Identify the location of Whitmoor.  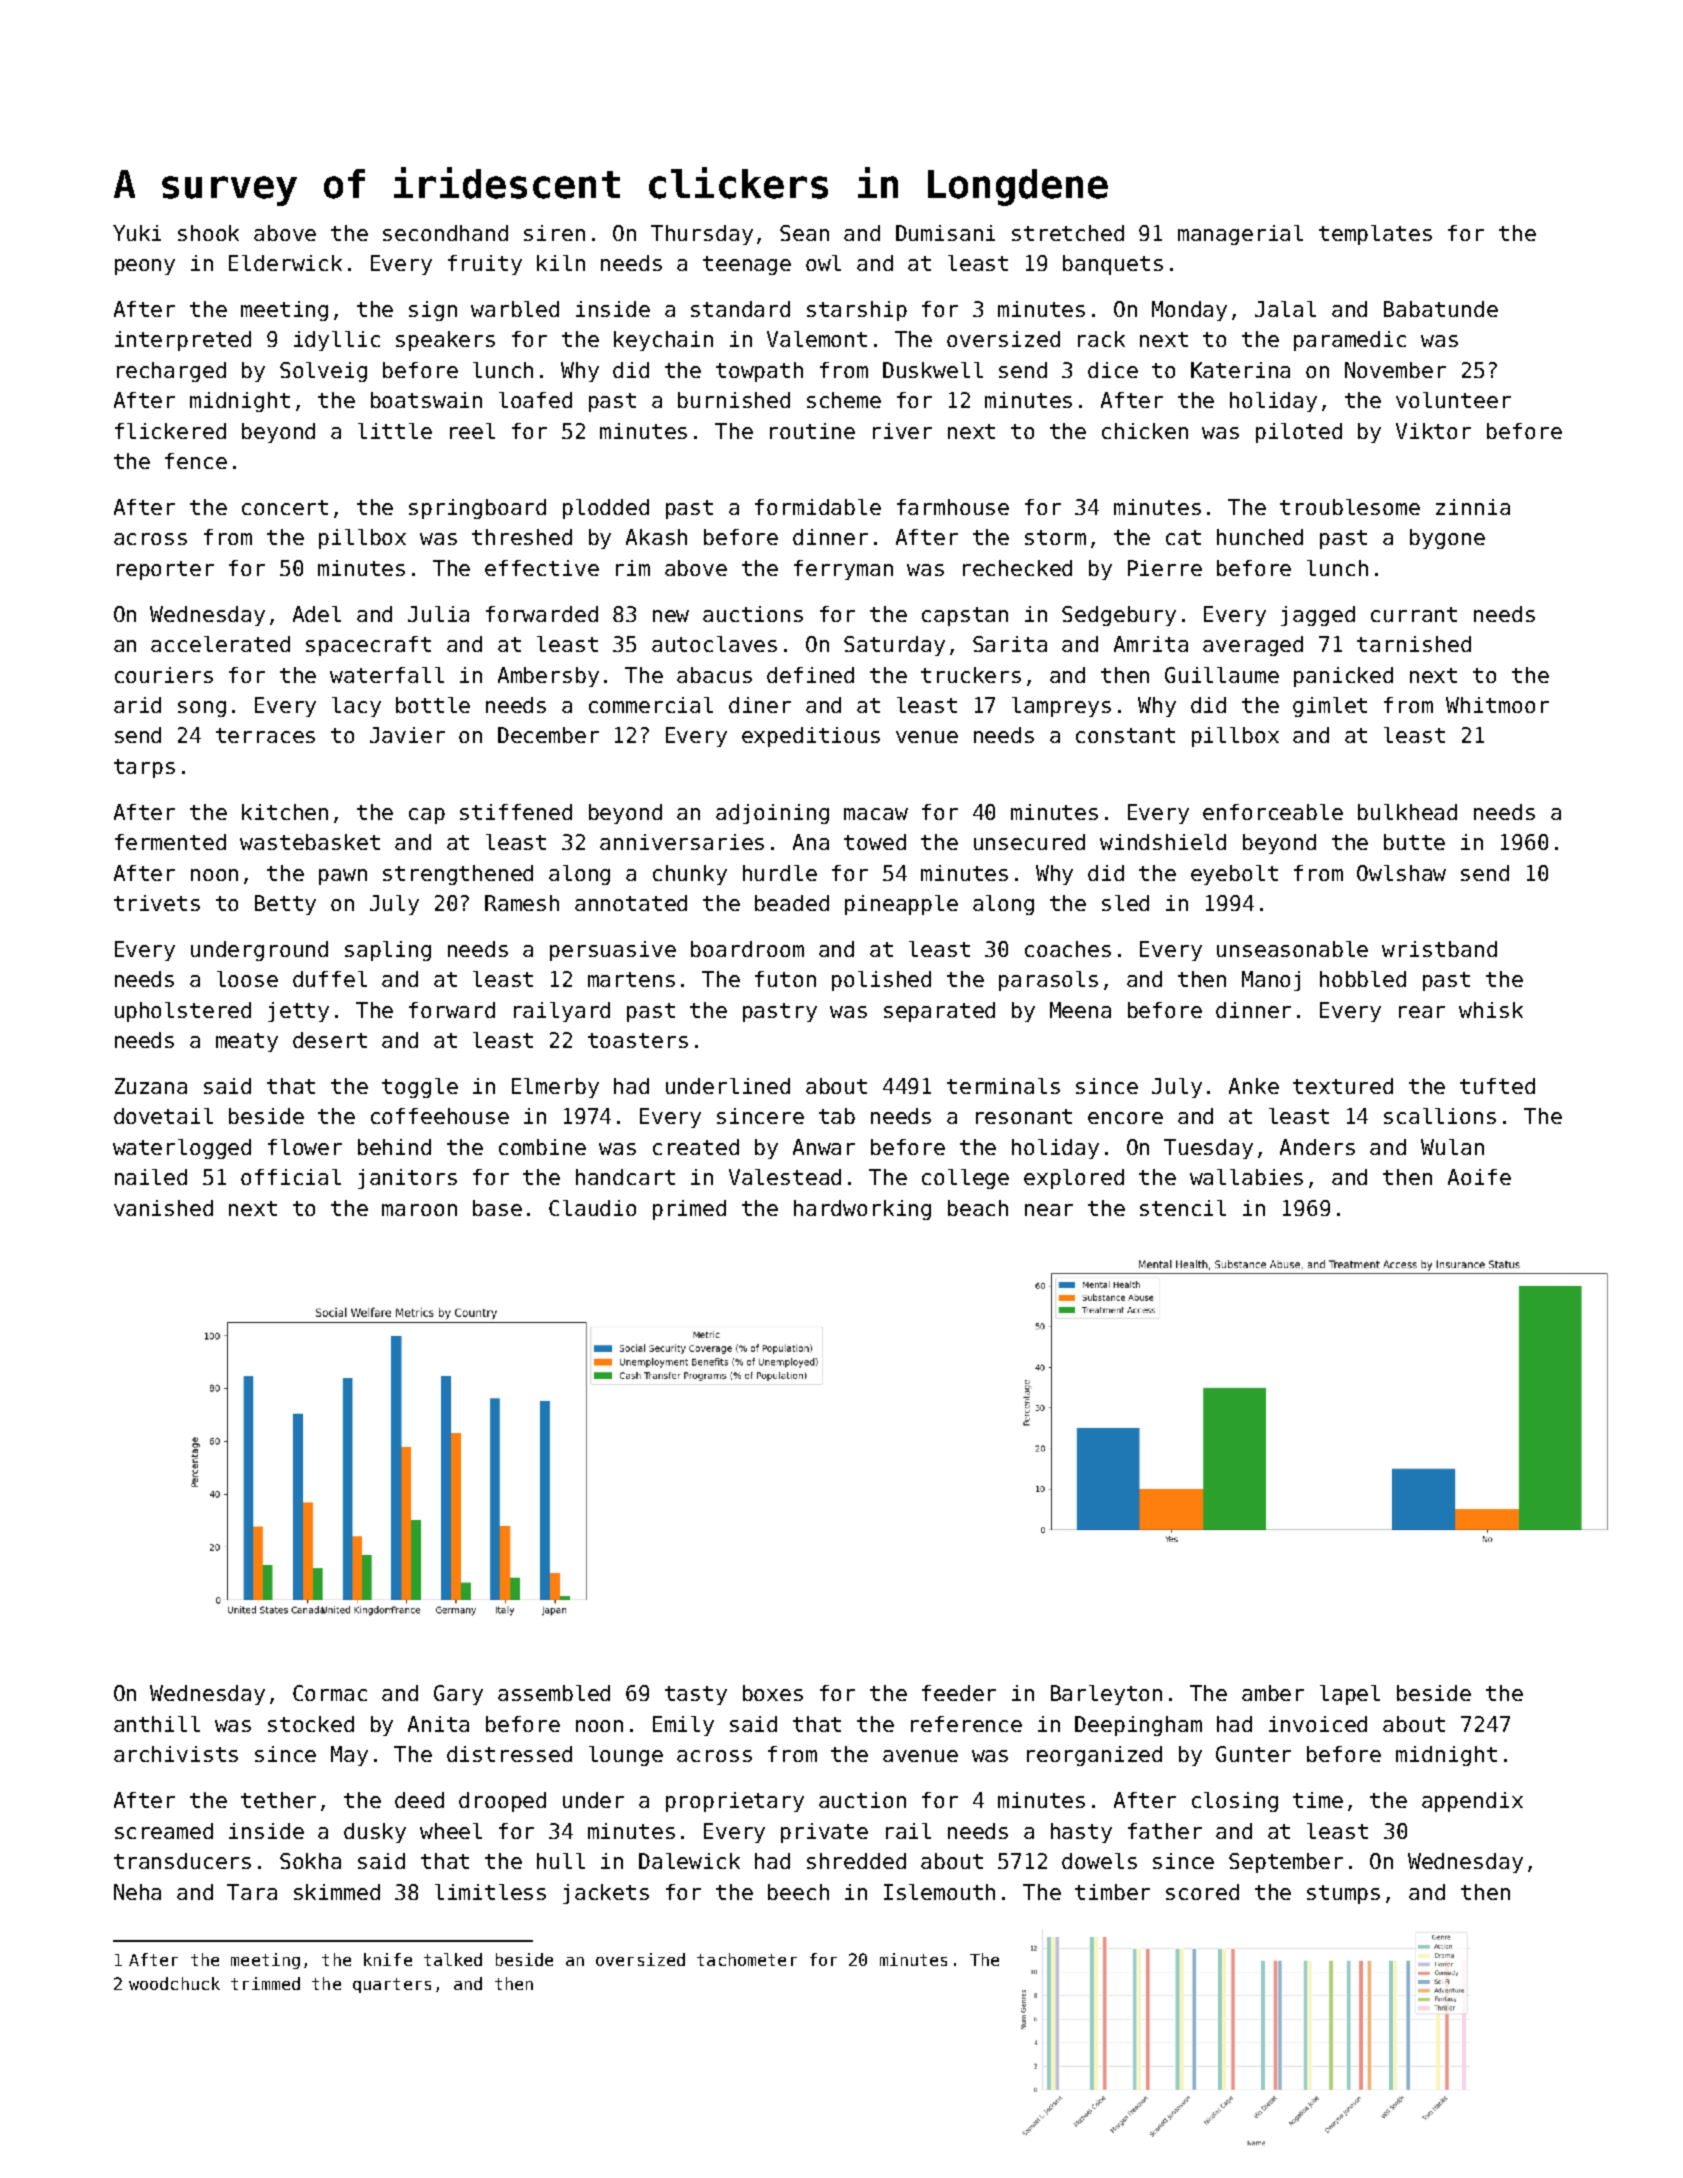
(1497, 705).
